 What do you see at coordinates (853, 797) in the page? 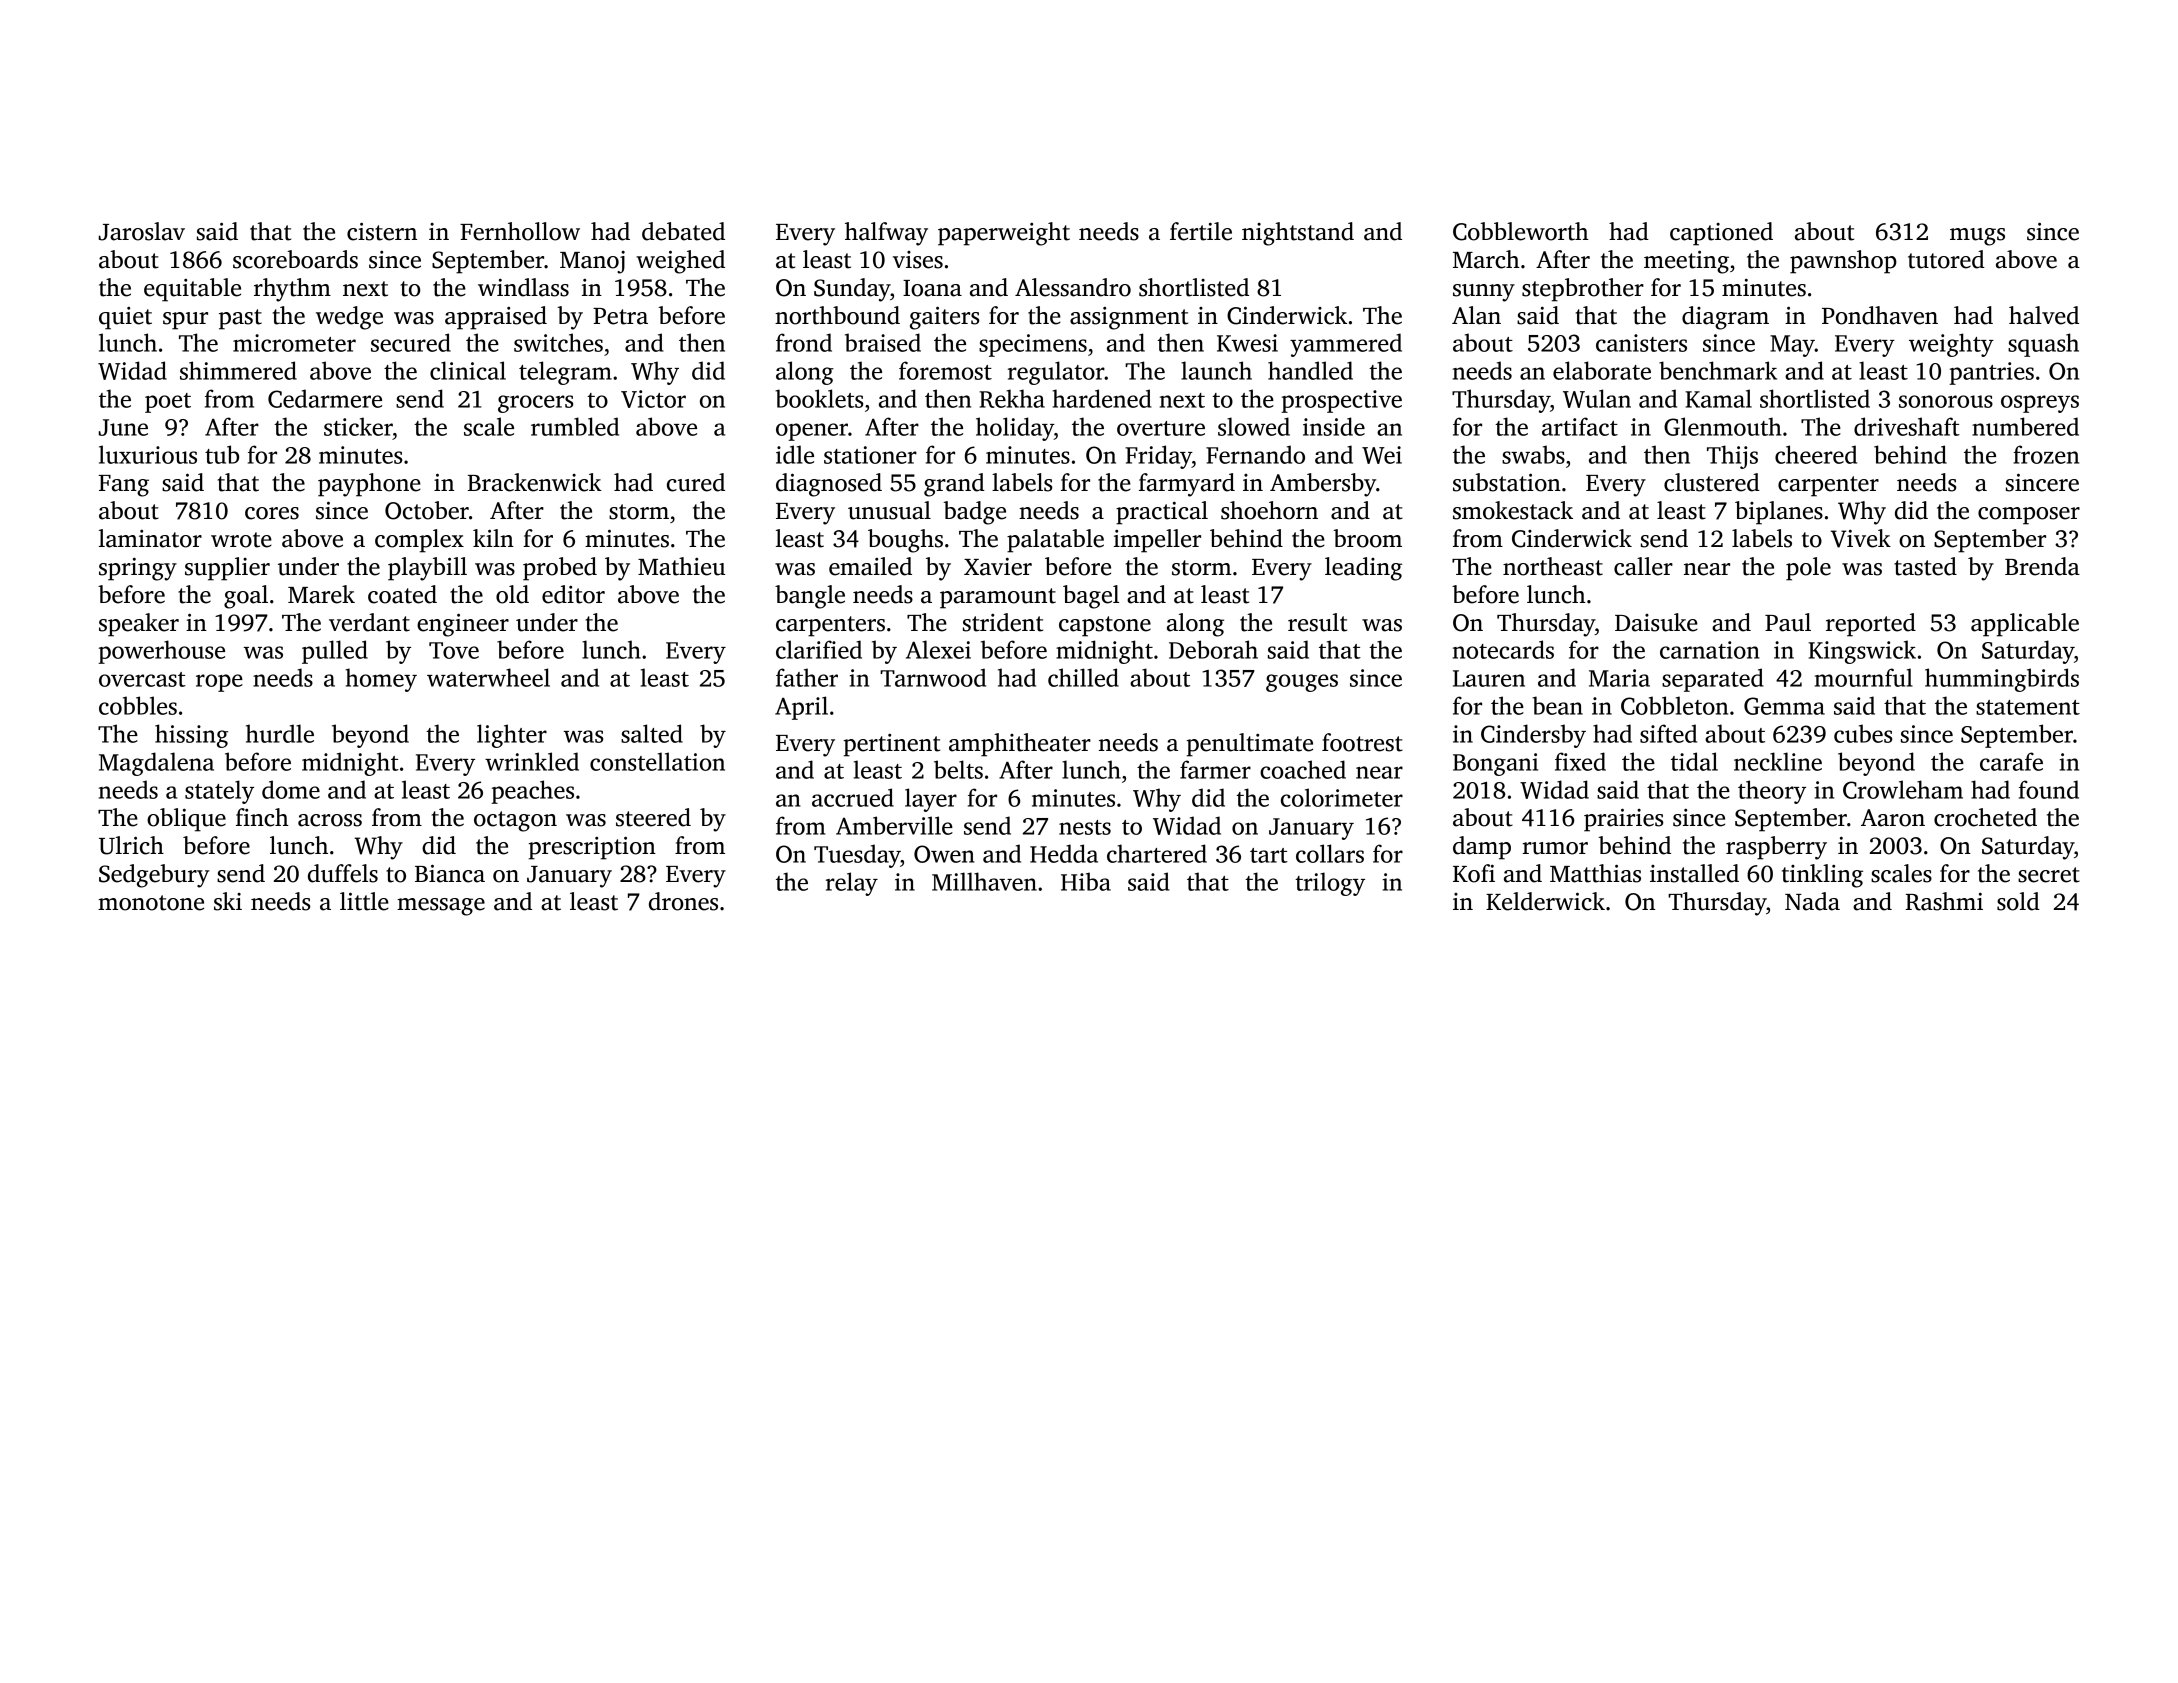
I see `accrued` at bounding box center [853, 797].
